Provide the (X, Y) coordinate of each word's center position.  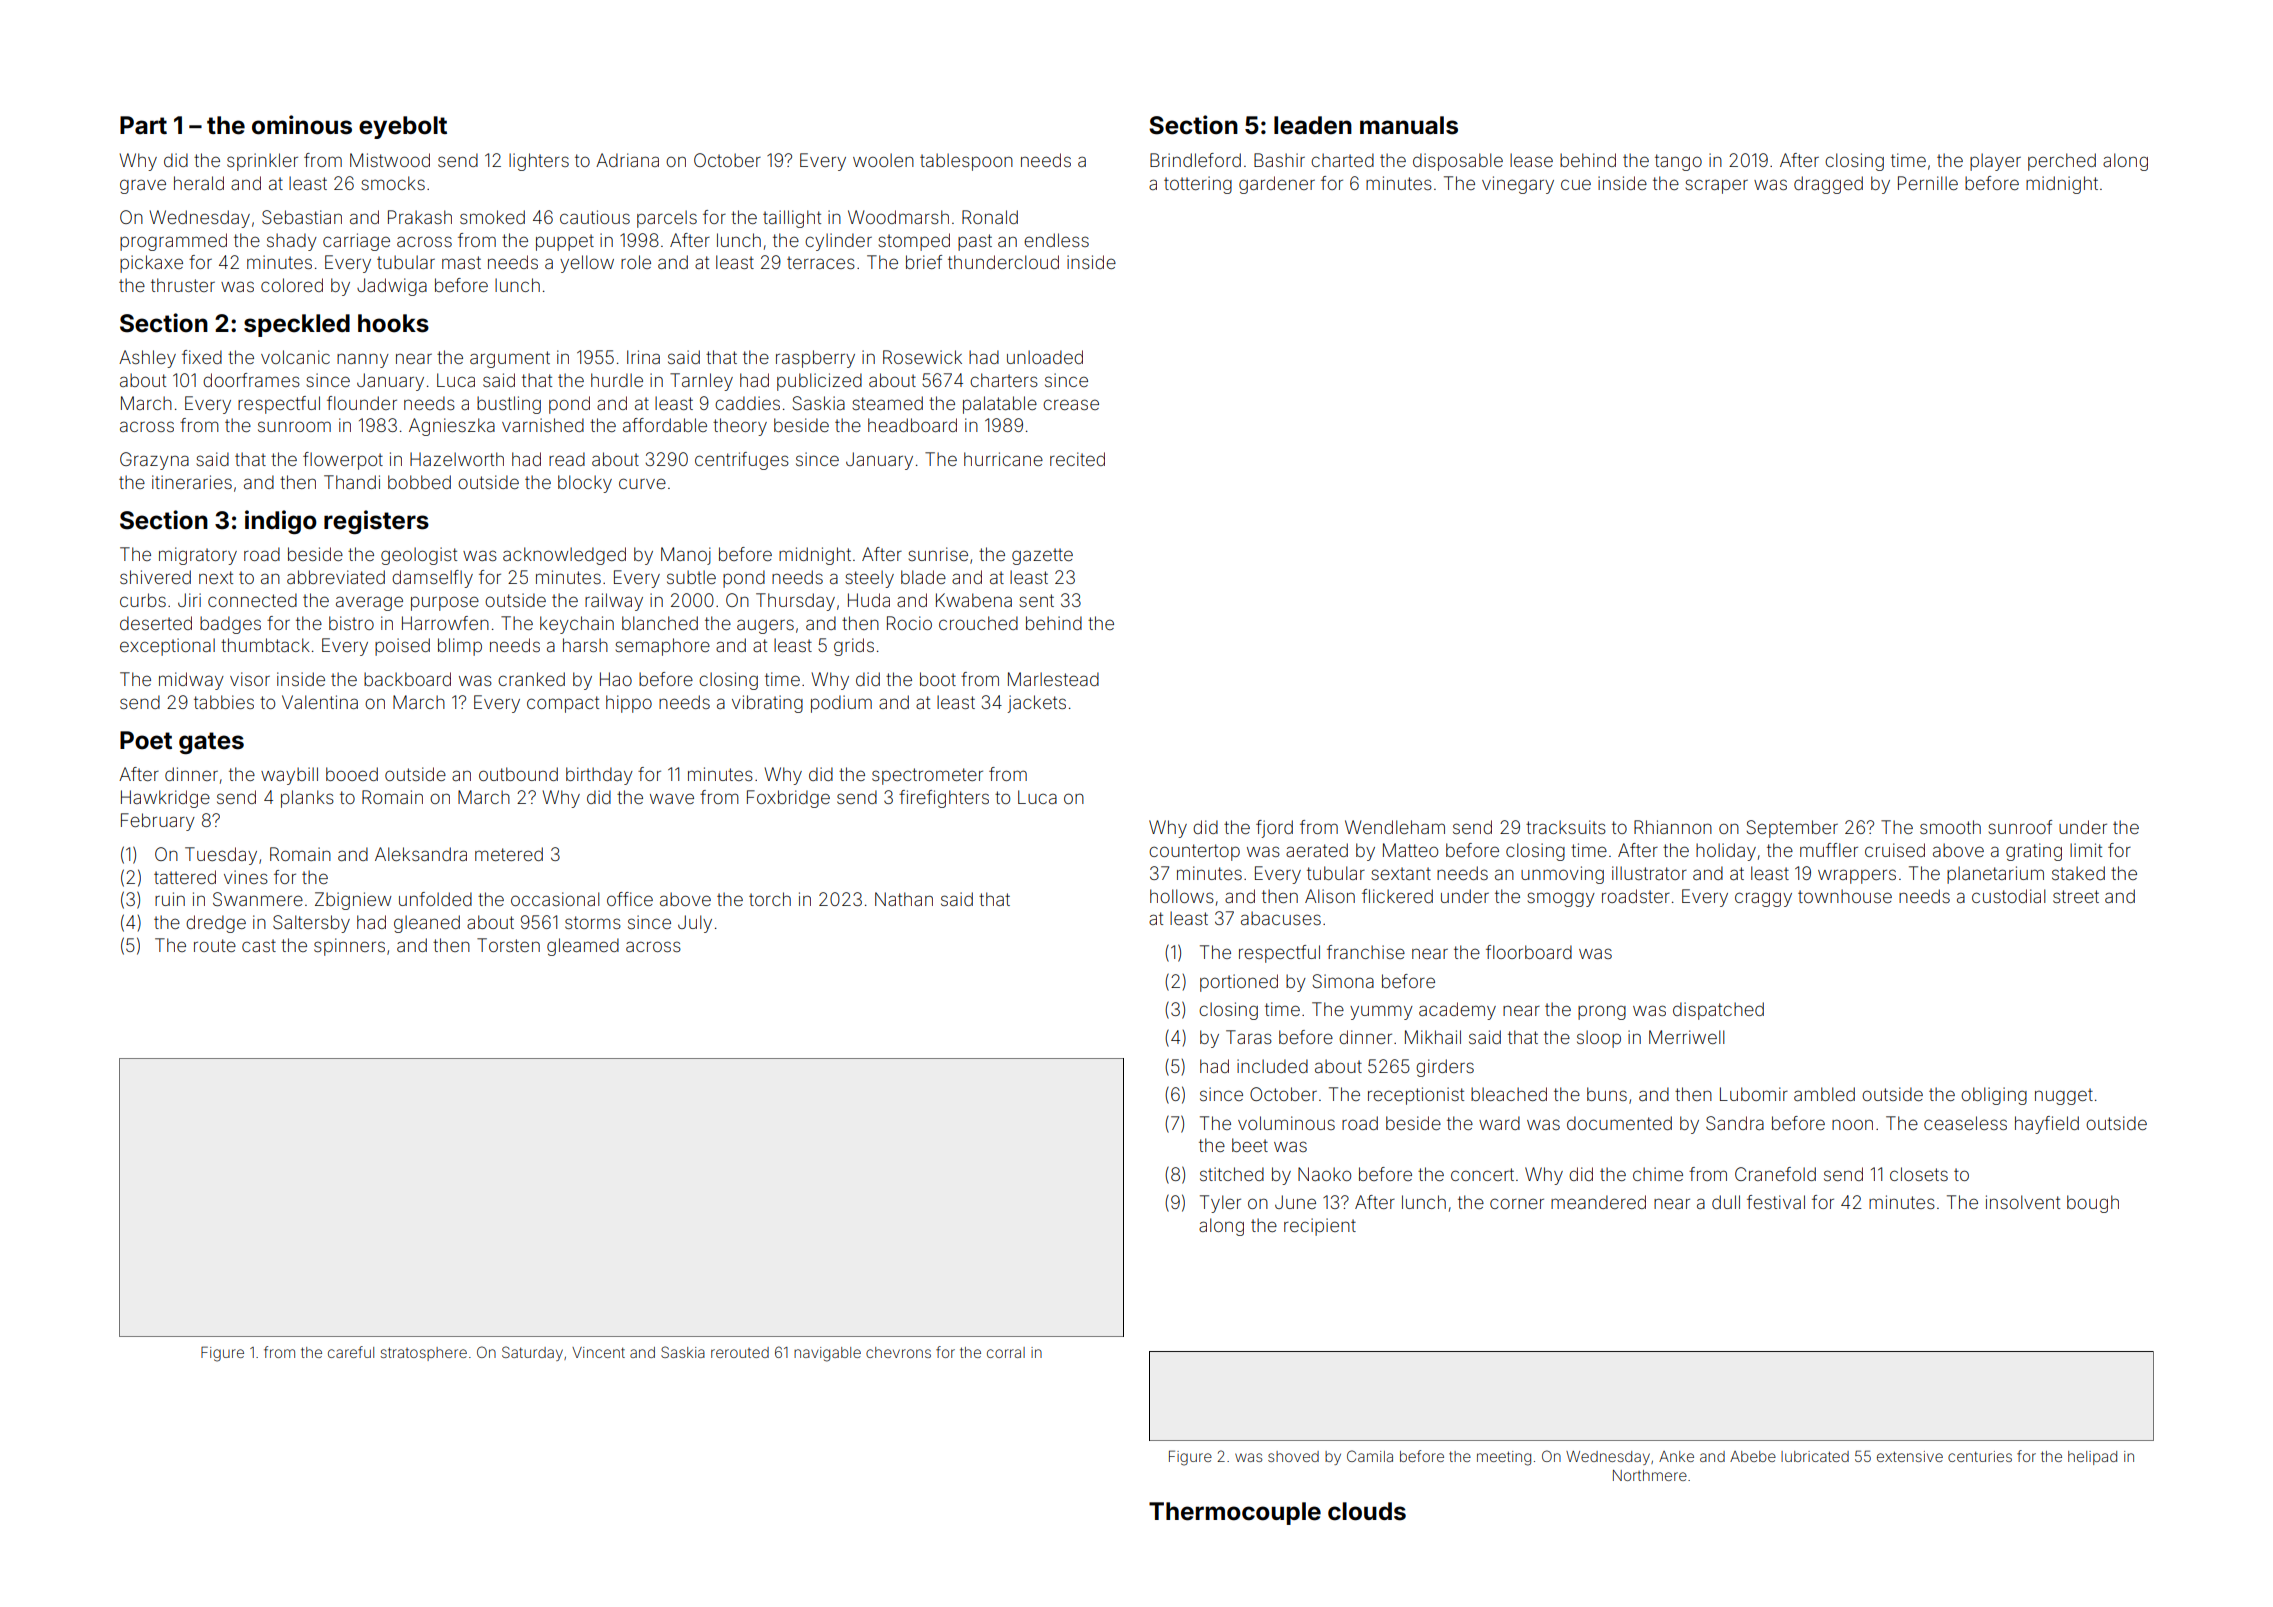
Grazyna (154, 461)
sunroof (2020, 827)
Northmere (1650, 1475)
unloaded (1045, 357)
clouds (1367, 1511)
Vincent (598, 1352)
